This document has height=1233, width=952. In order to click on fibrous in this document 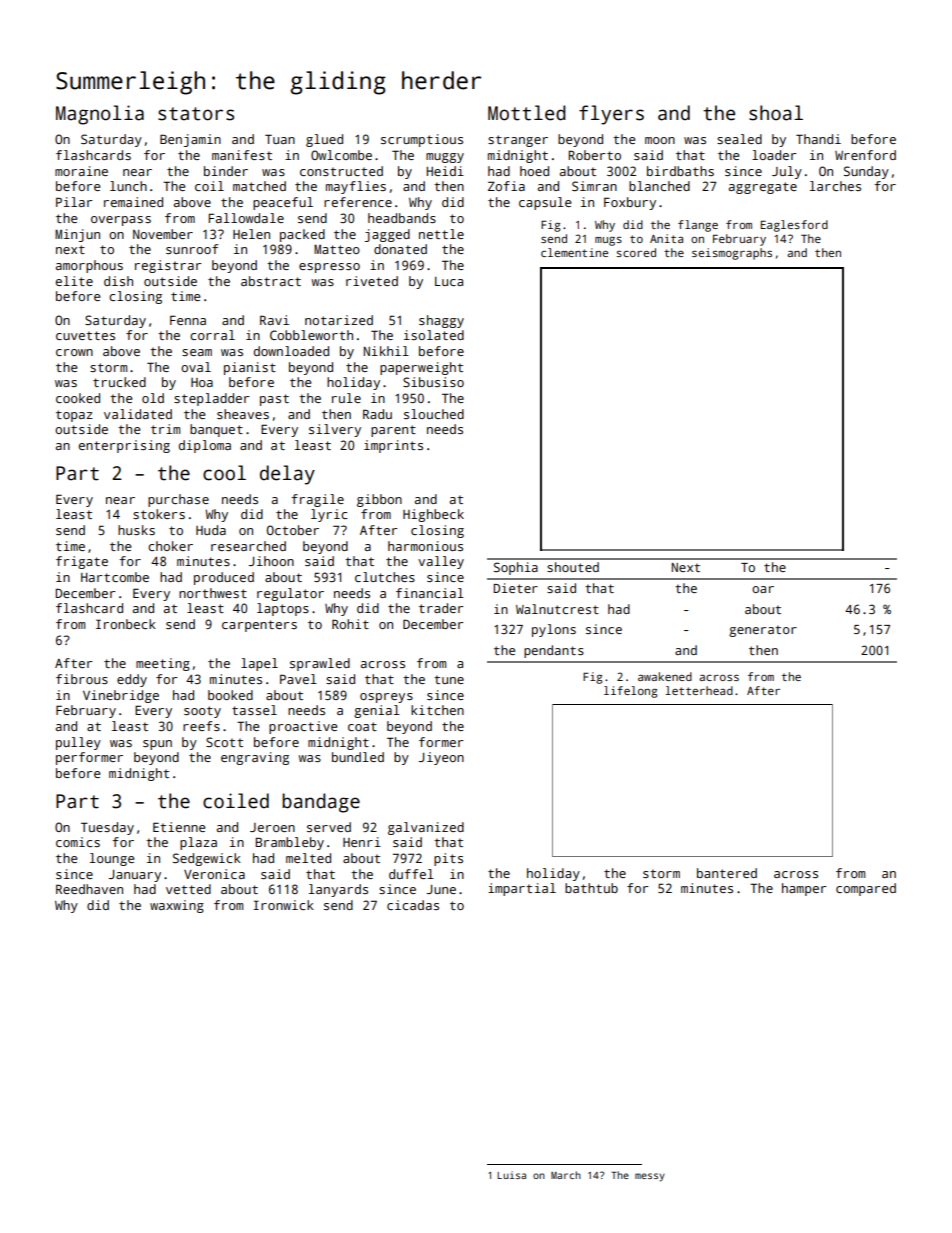, I will do `click(82, 679)`.
